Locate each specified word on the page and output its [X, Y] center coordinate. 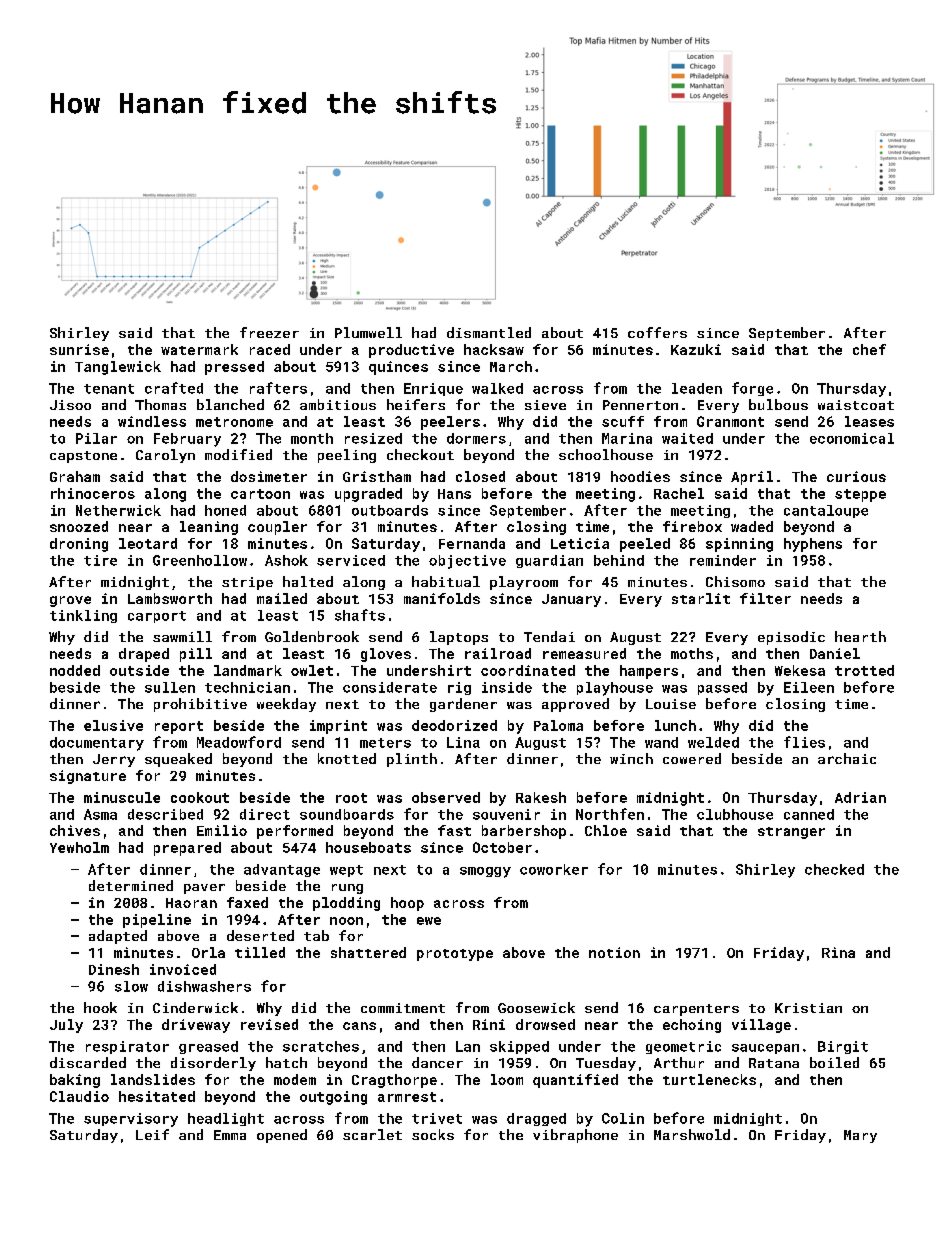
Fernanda [472, 543]
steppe [860, 495]
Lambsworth [170, 598]
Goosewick [536, 1007]
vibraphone [575, 1136]
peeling [347, 456]
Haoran [191, 903]
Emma [230, 1135]
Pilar [96, 438]
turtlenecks [709, 1079]
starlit [701, 598]
